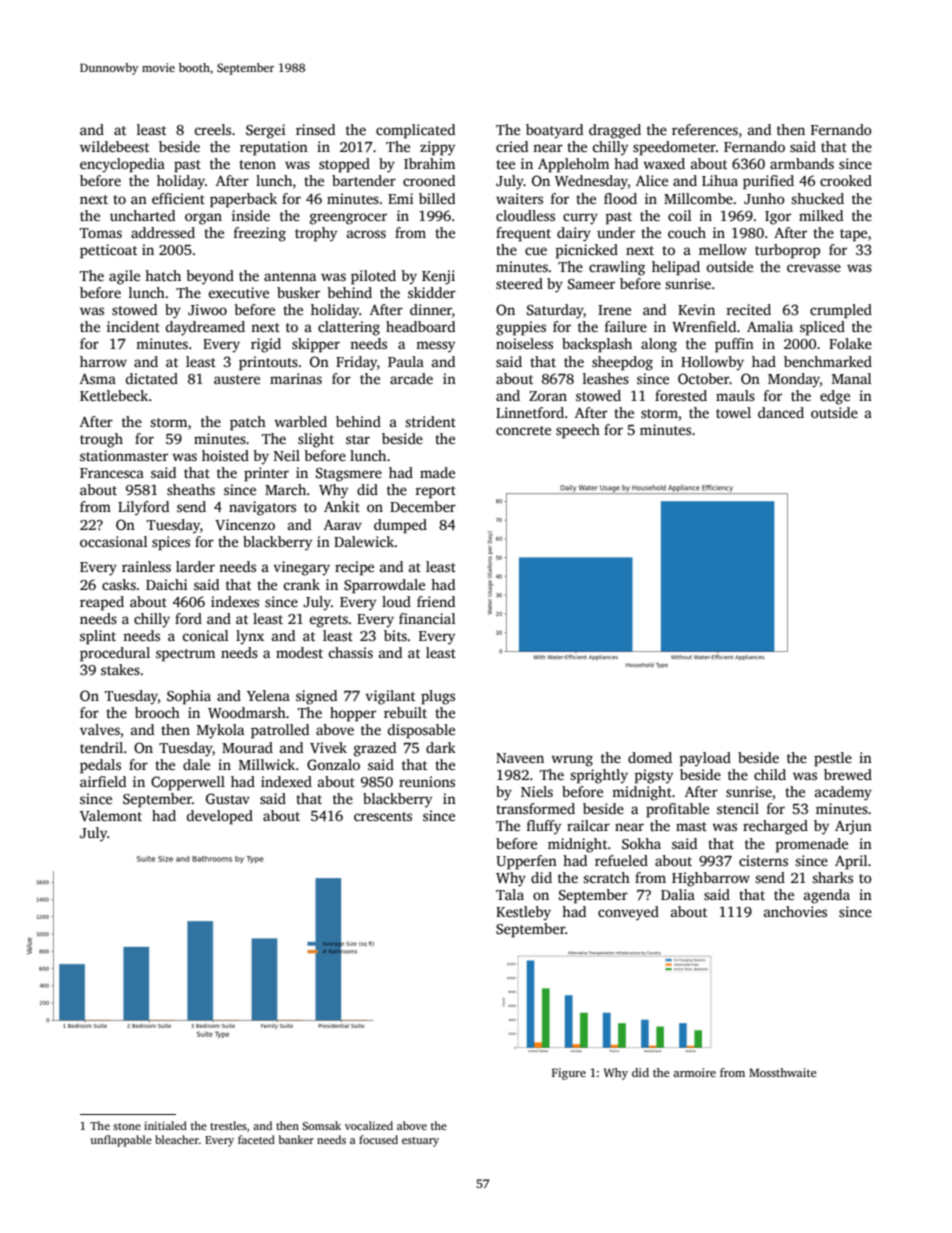  What do you see at coordinates (315, 129) in the screenshot?
I see `rinsed` at bounding box center [315, 129].
